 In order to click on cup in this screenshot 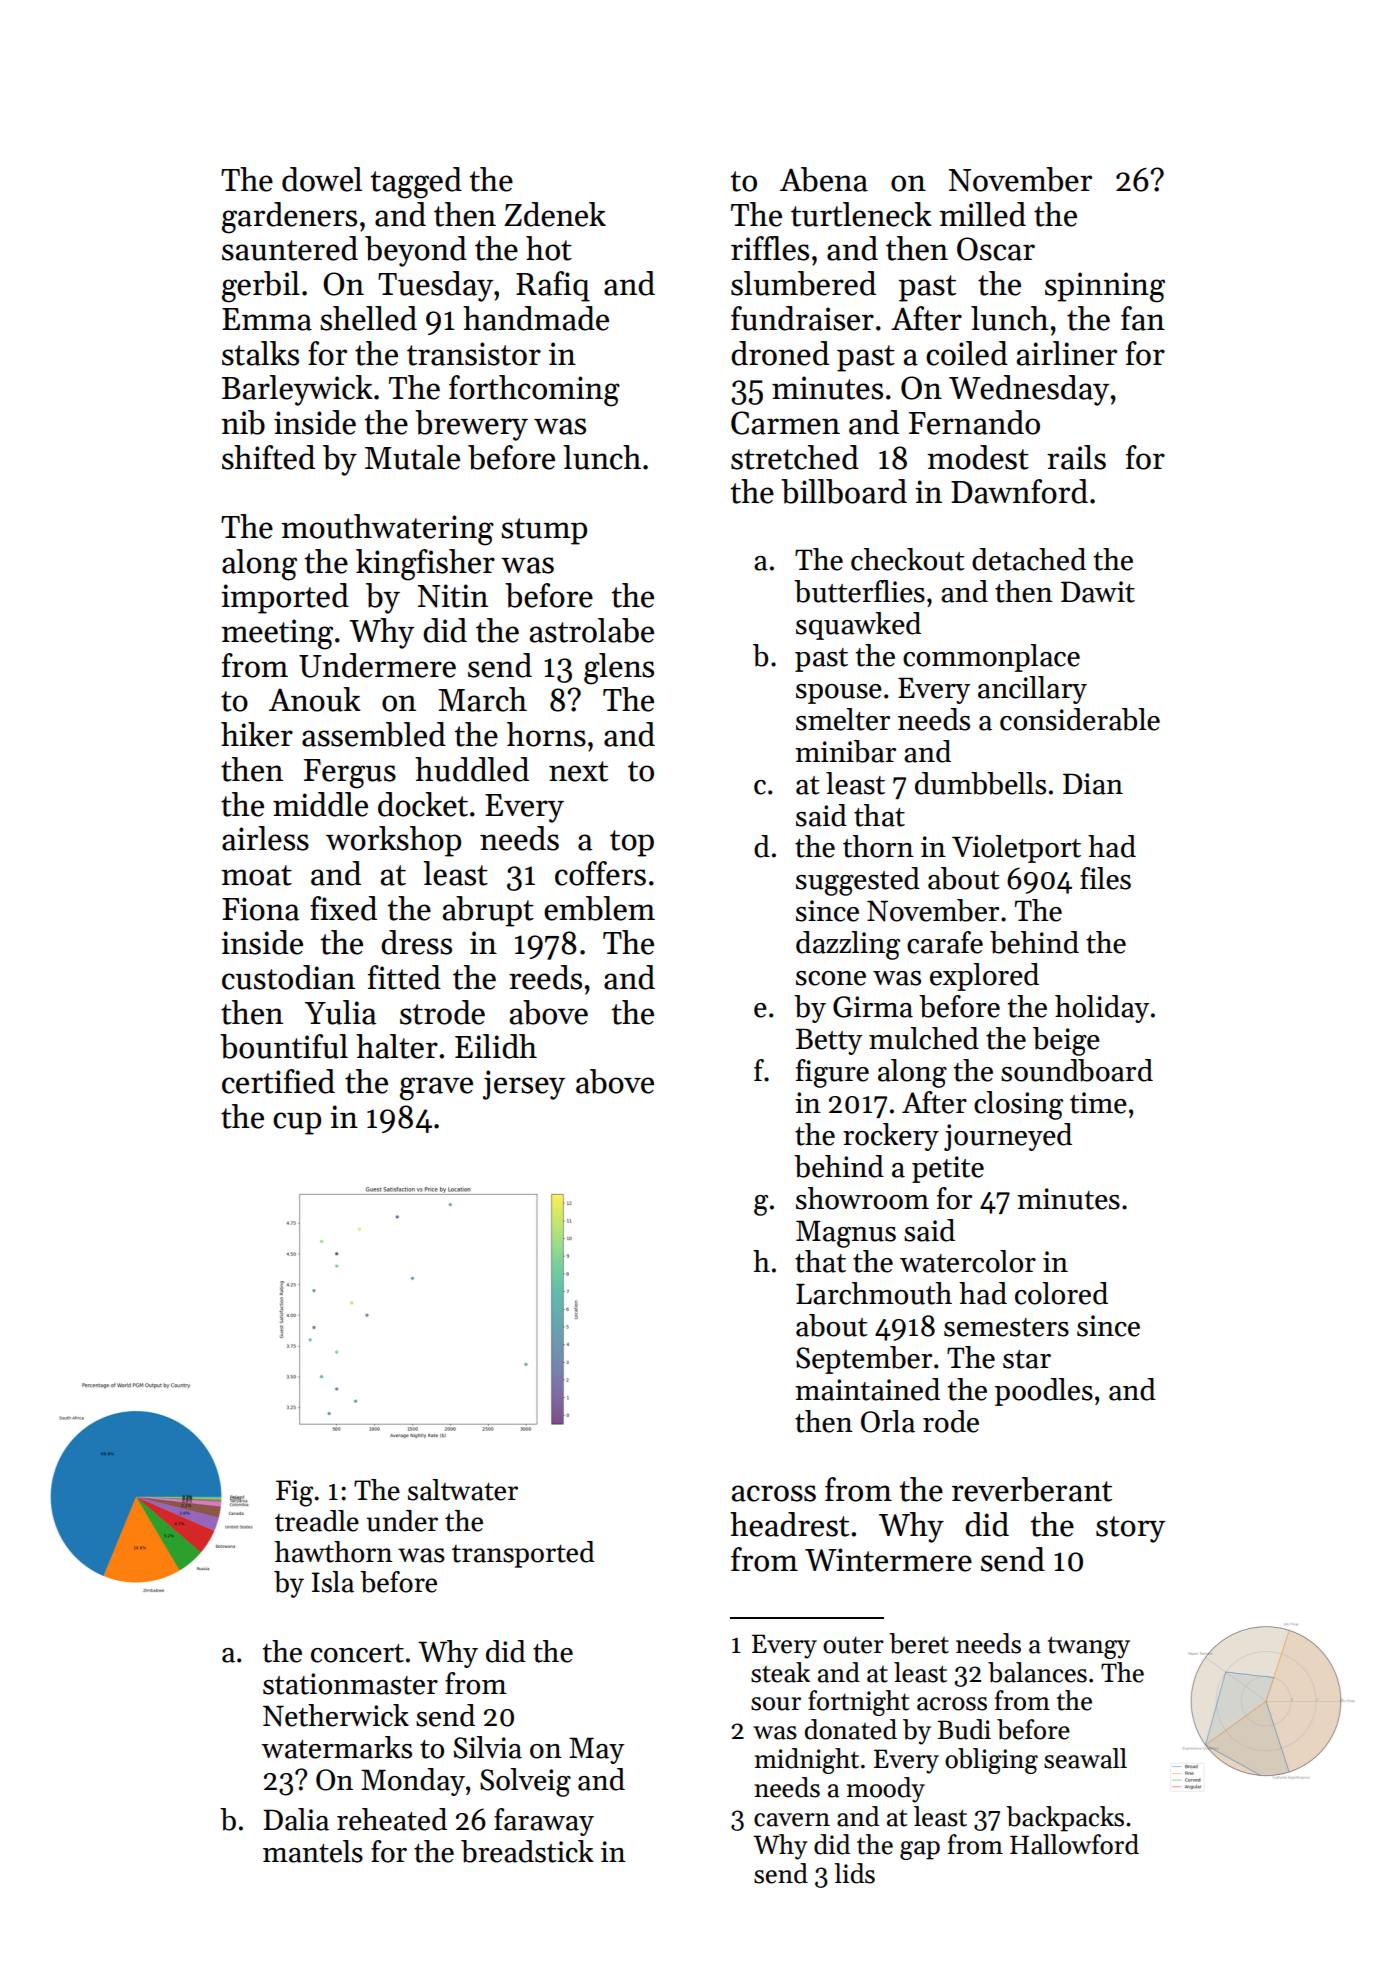, I will do `click(297, 1123)`.
